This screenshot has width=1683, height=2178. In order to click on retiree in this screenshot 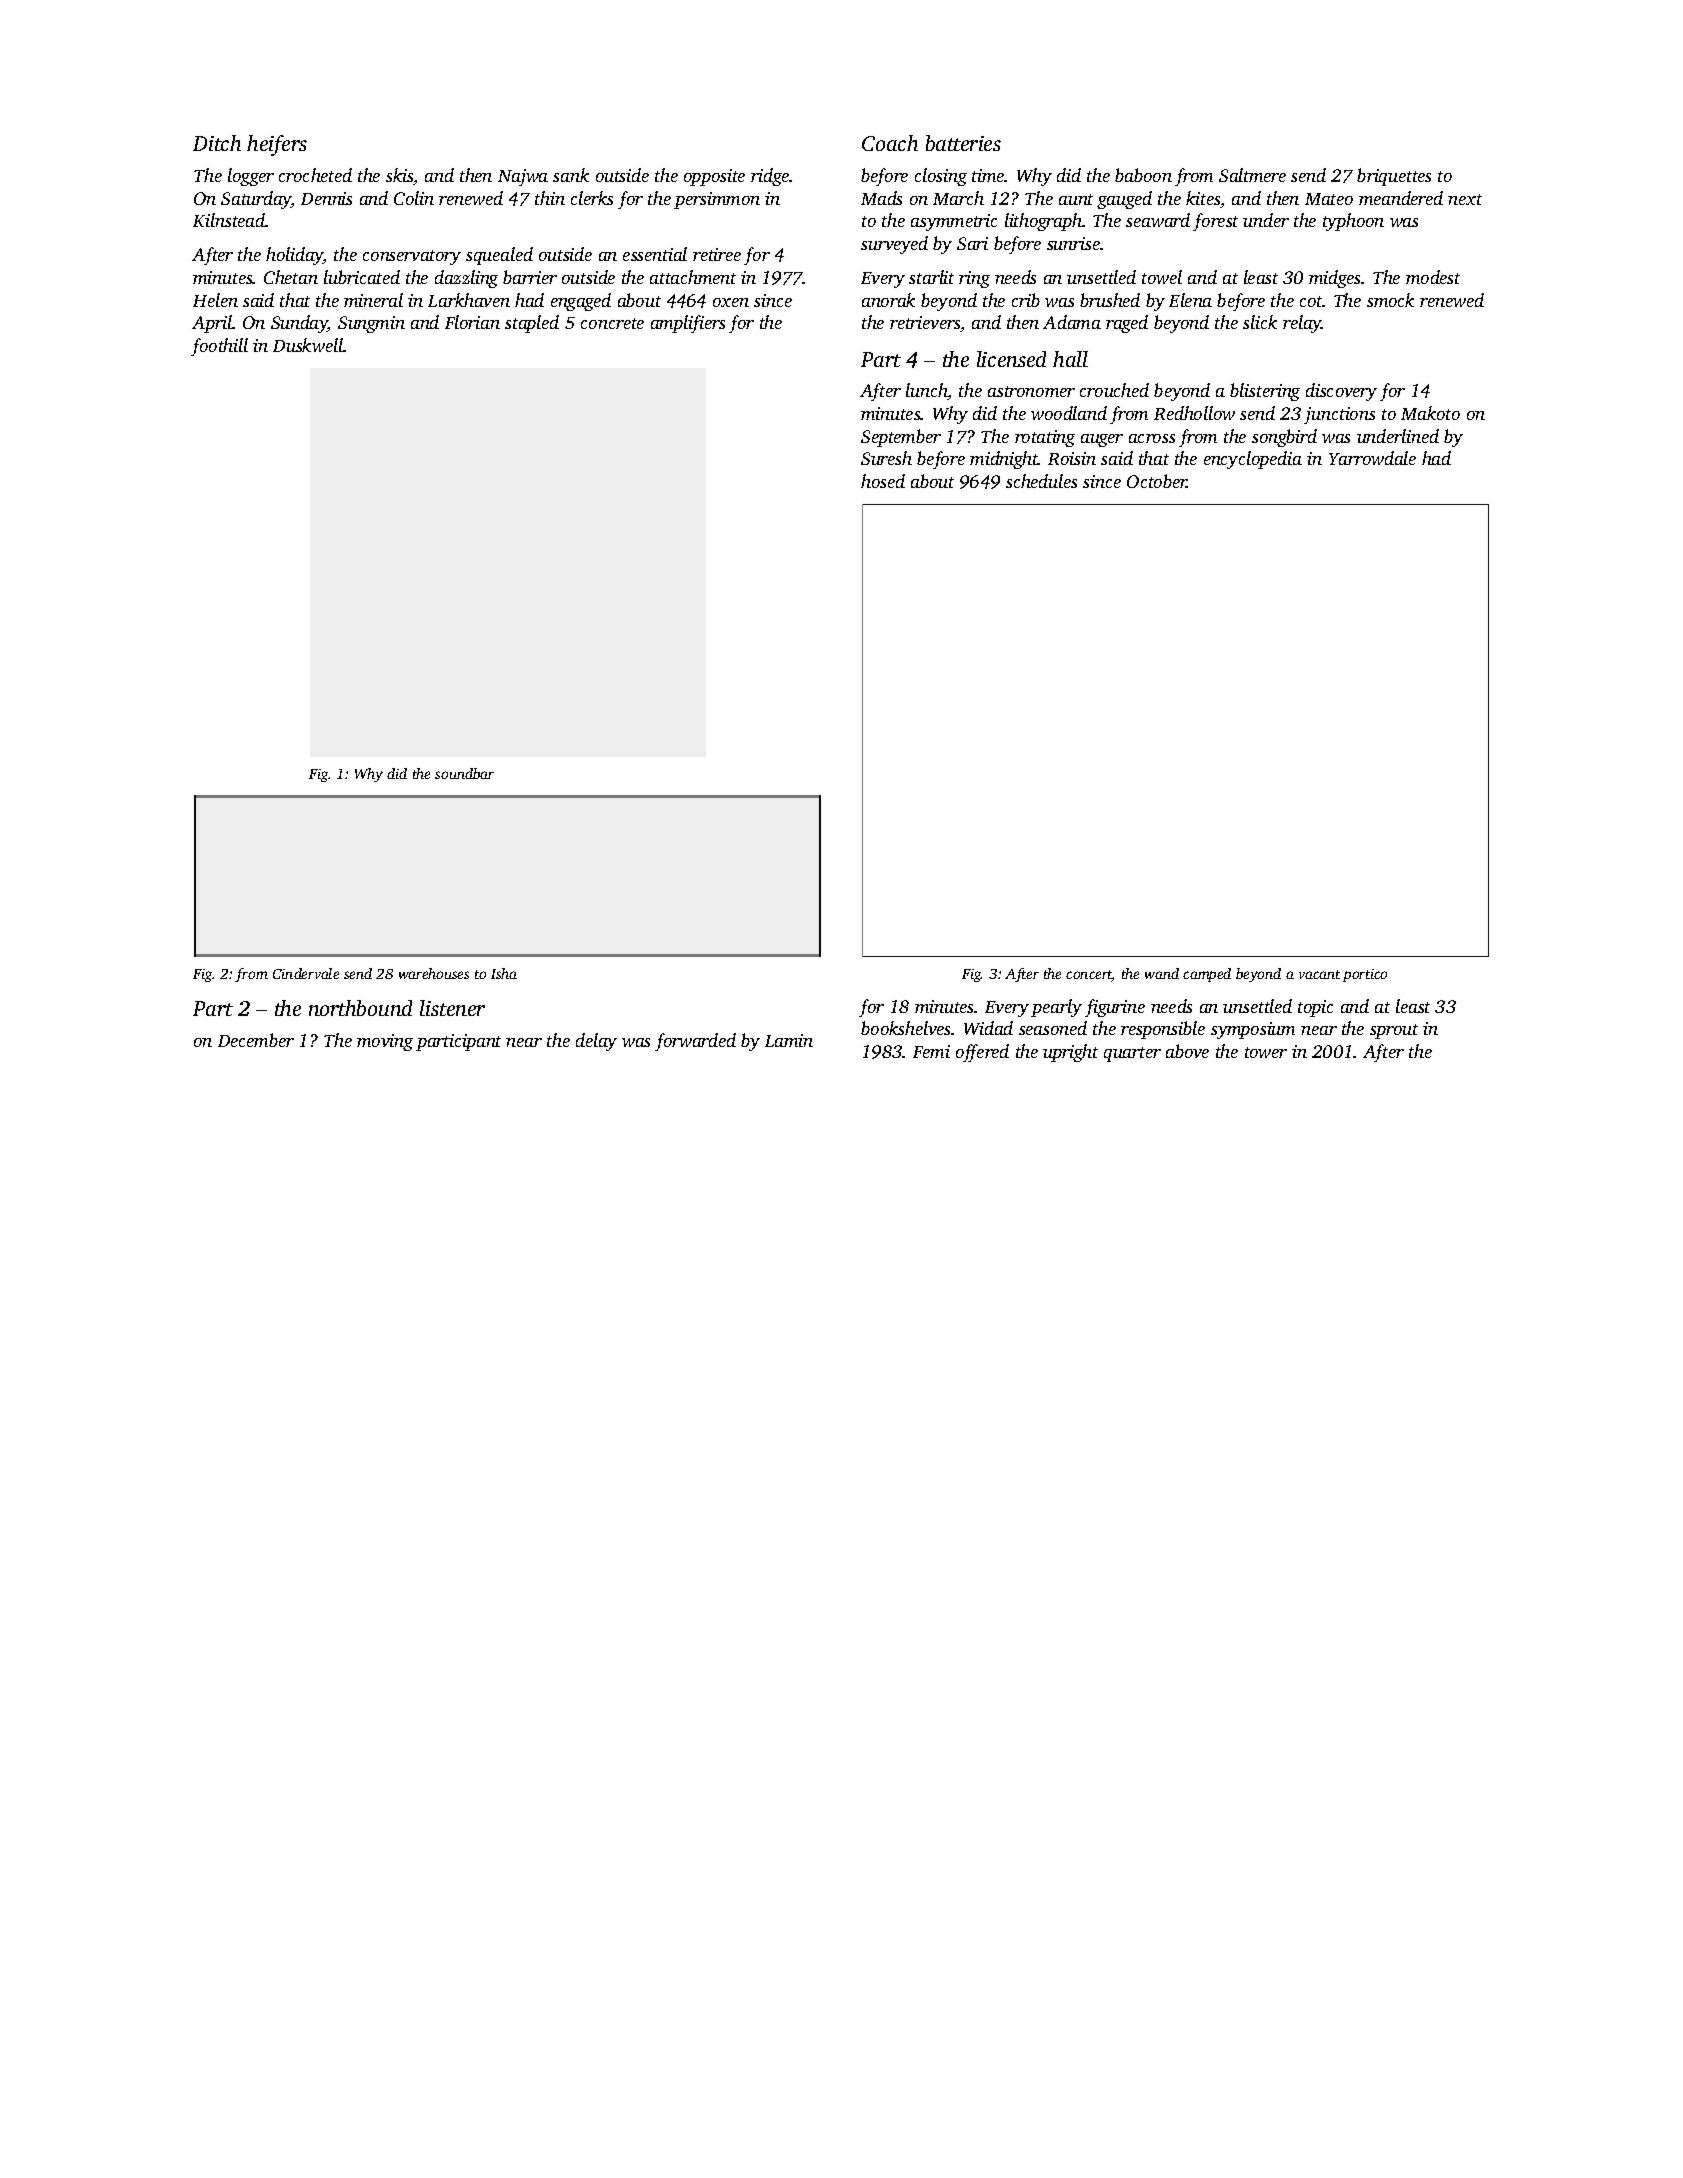, I will do `click(717, 254)`.
